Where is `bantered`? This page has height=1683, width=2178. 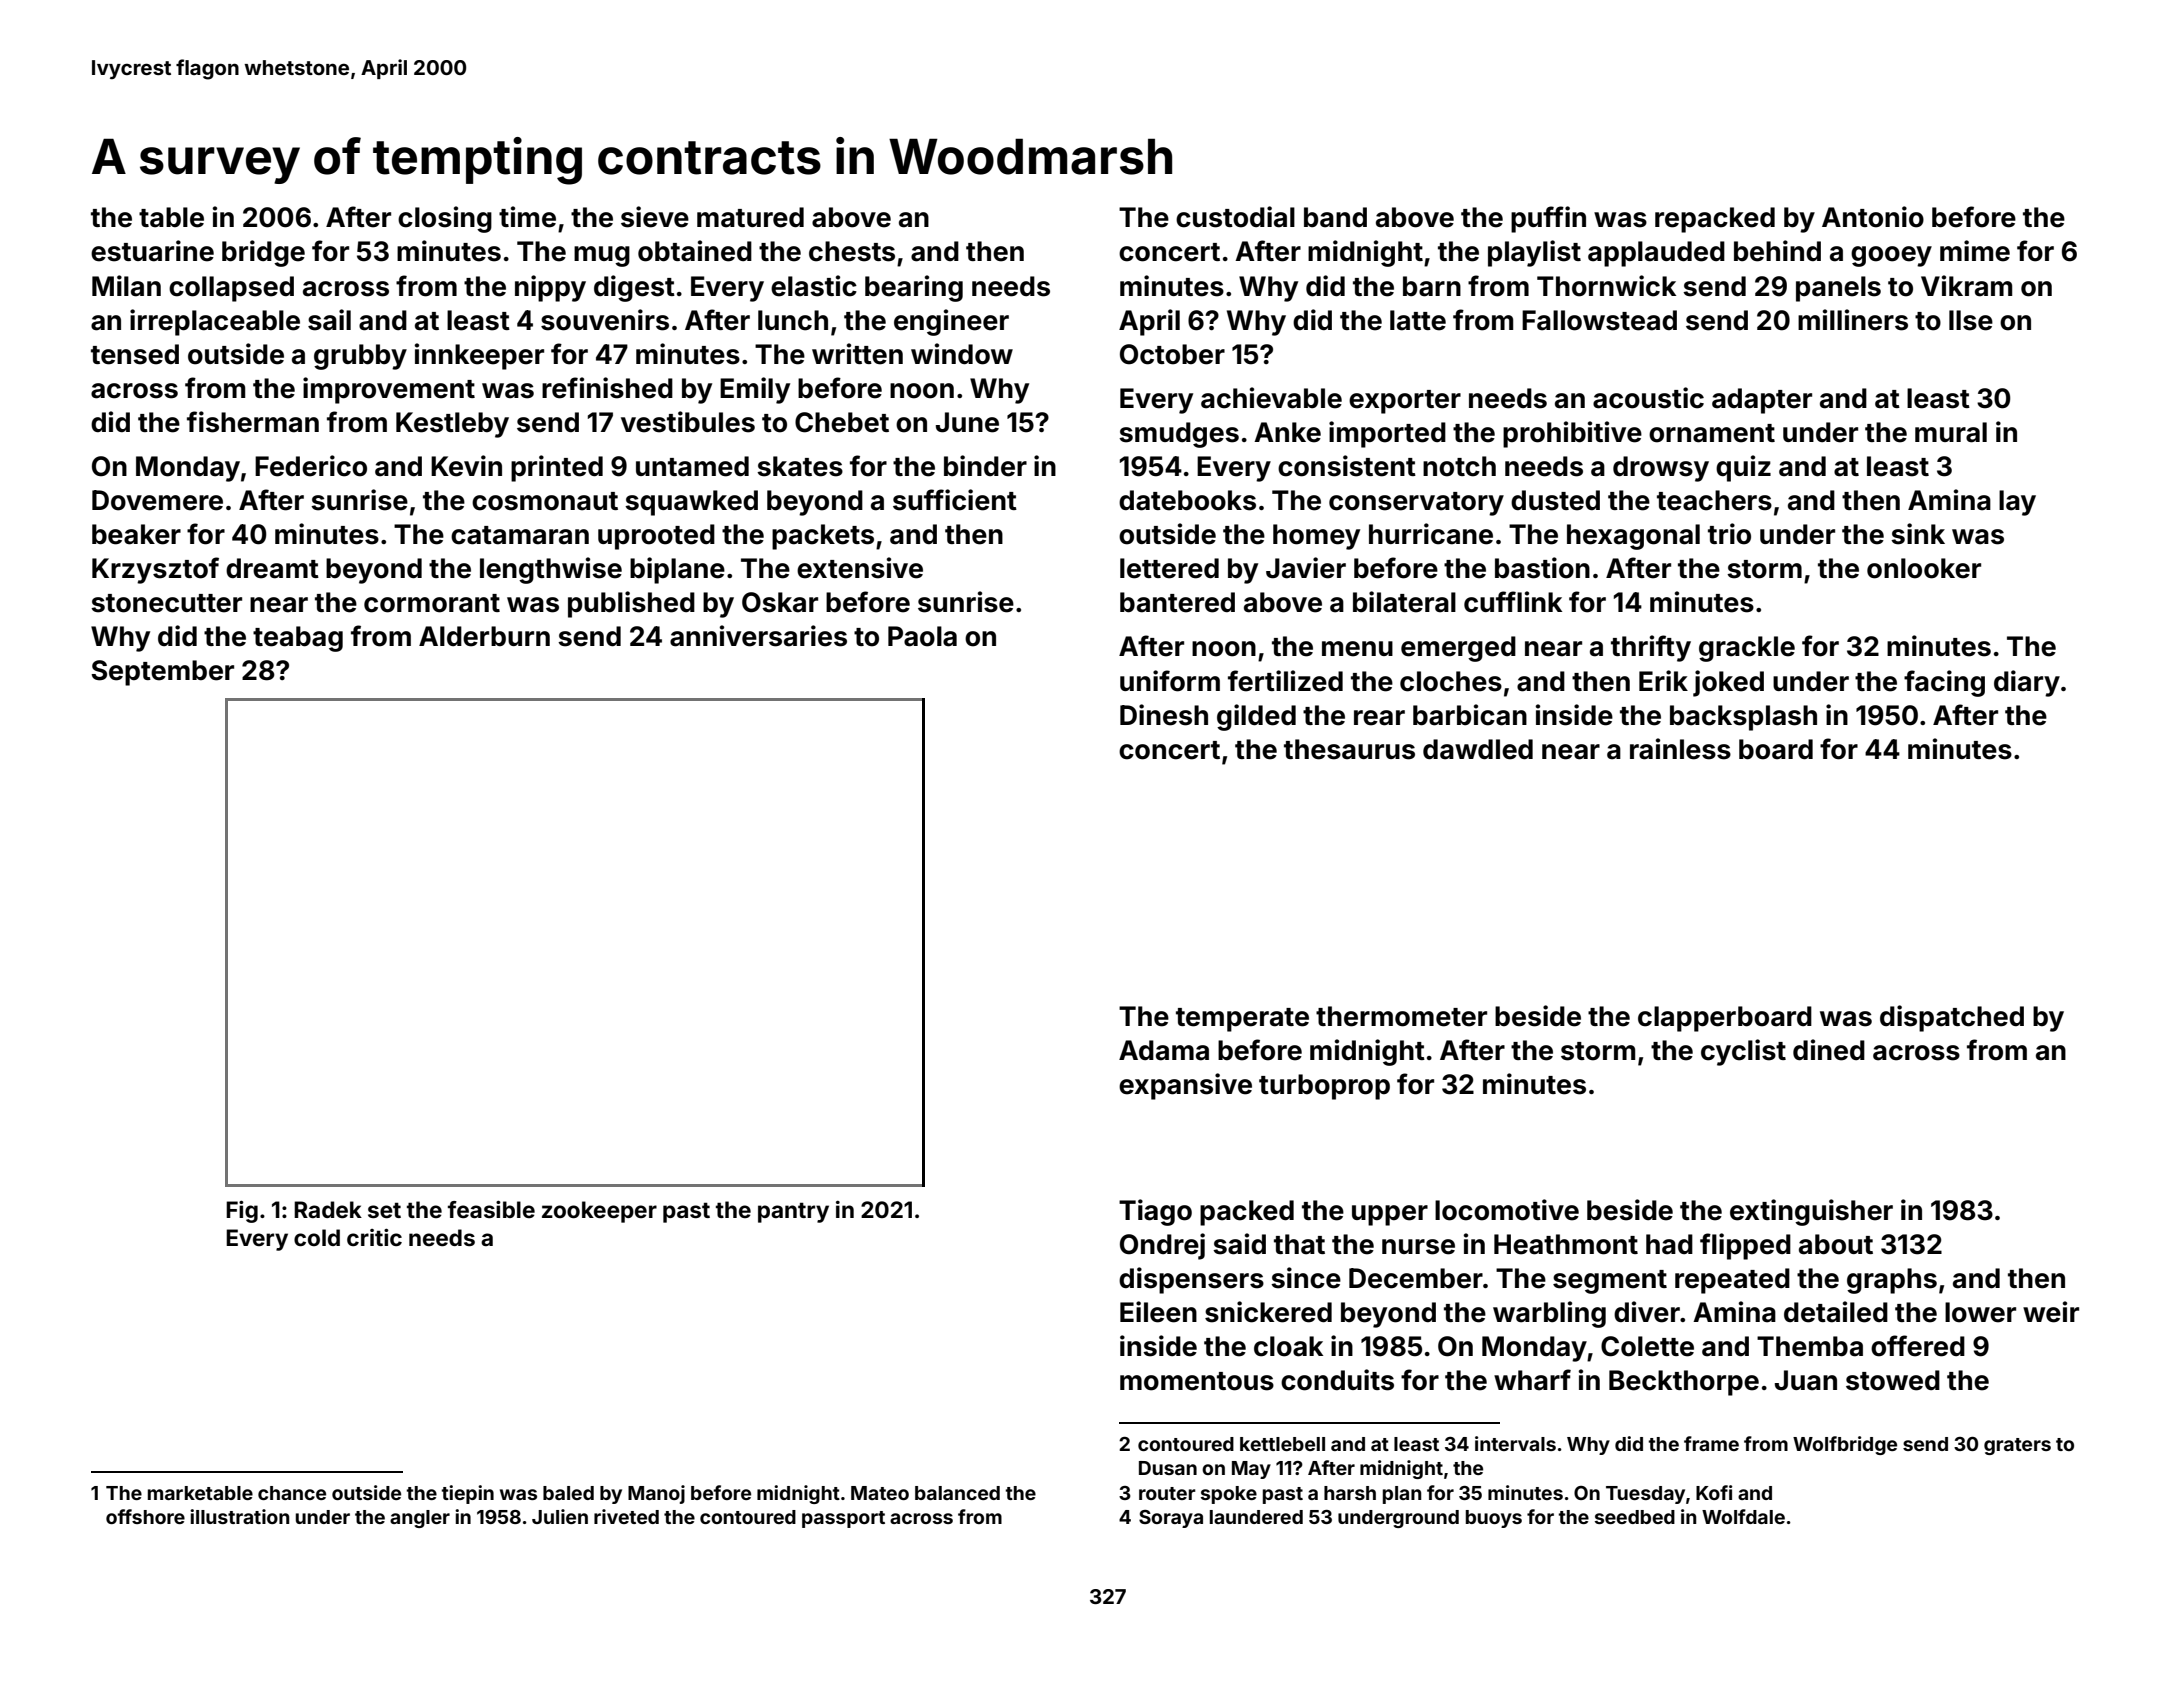
bantered is located at coordinates (1177, 602).
